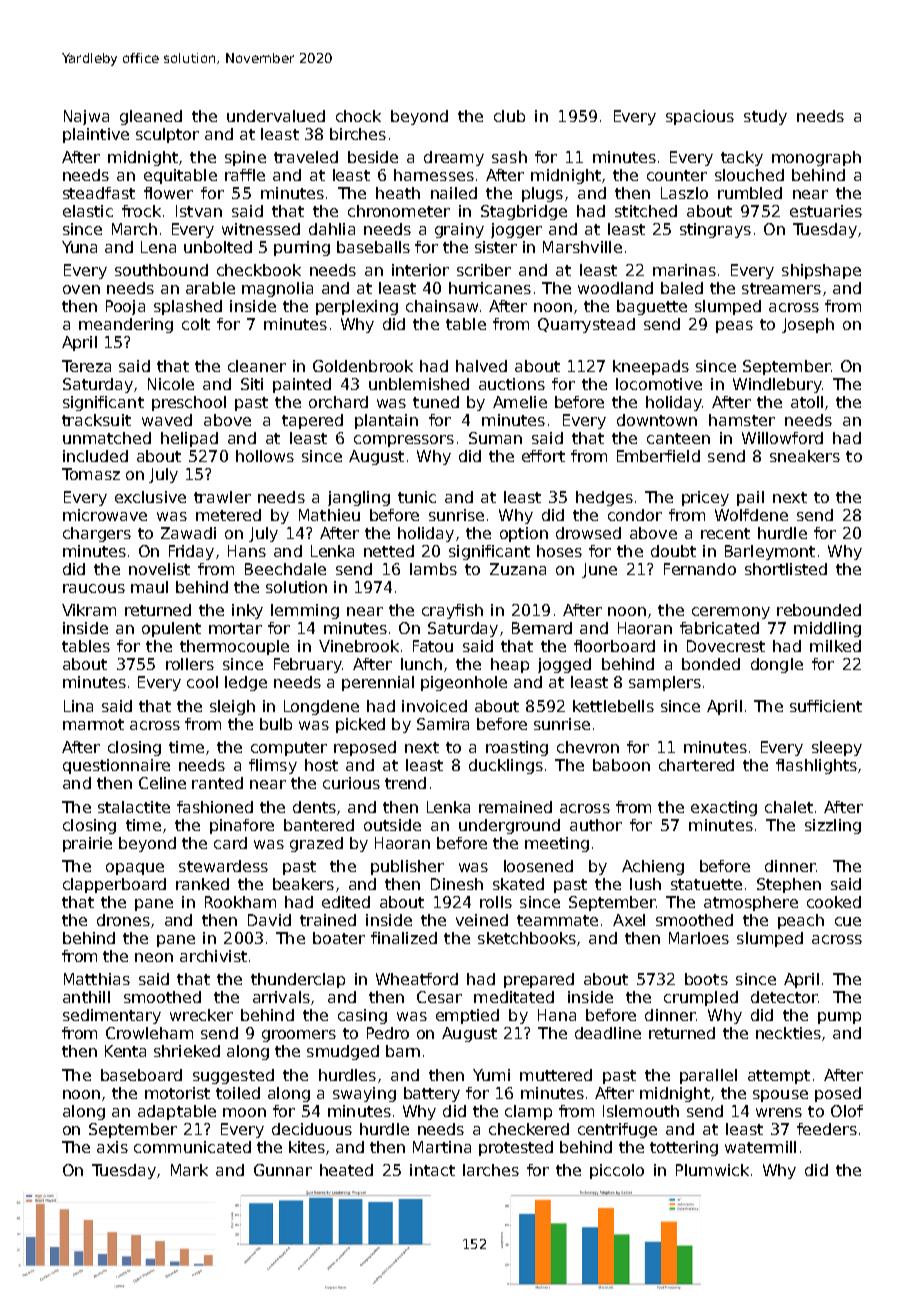  Describe the element at coordinates (509, 826) in the image. I see `underground` at that location.
